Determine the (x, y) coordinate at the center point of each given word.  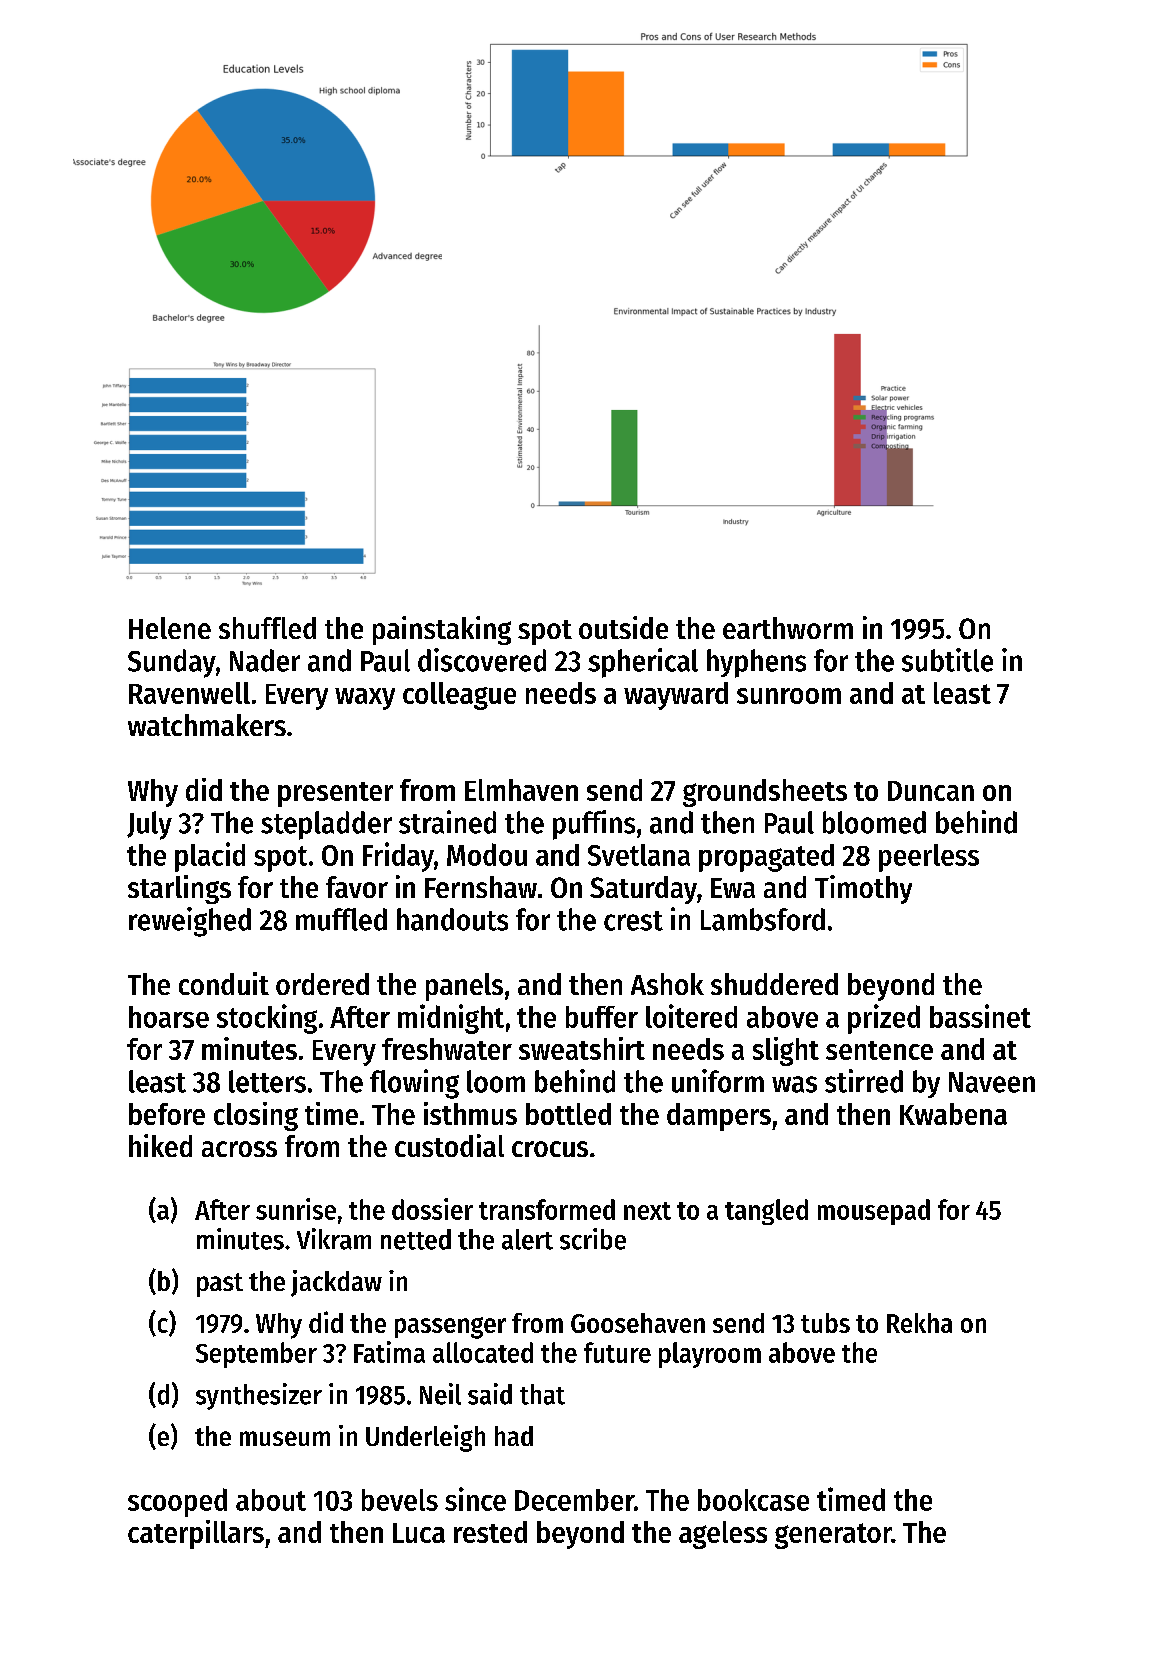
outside (623, 627)
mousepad (874, 1212)
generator (833, 1536)
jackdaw (336, 1283)
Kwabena (953, 1114)
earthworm (788, 628)
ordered (322, 984)
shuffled (267, 628)
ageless (723, 1535)
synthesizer (259, 1396)
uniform (718, 1081)
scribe (593, 1239)
